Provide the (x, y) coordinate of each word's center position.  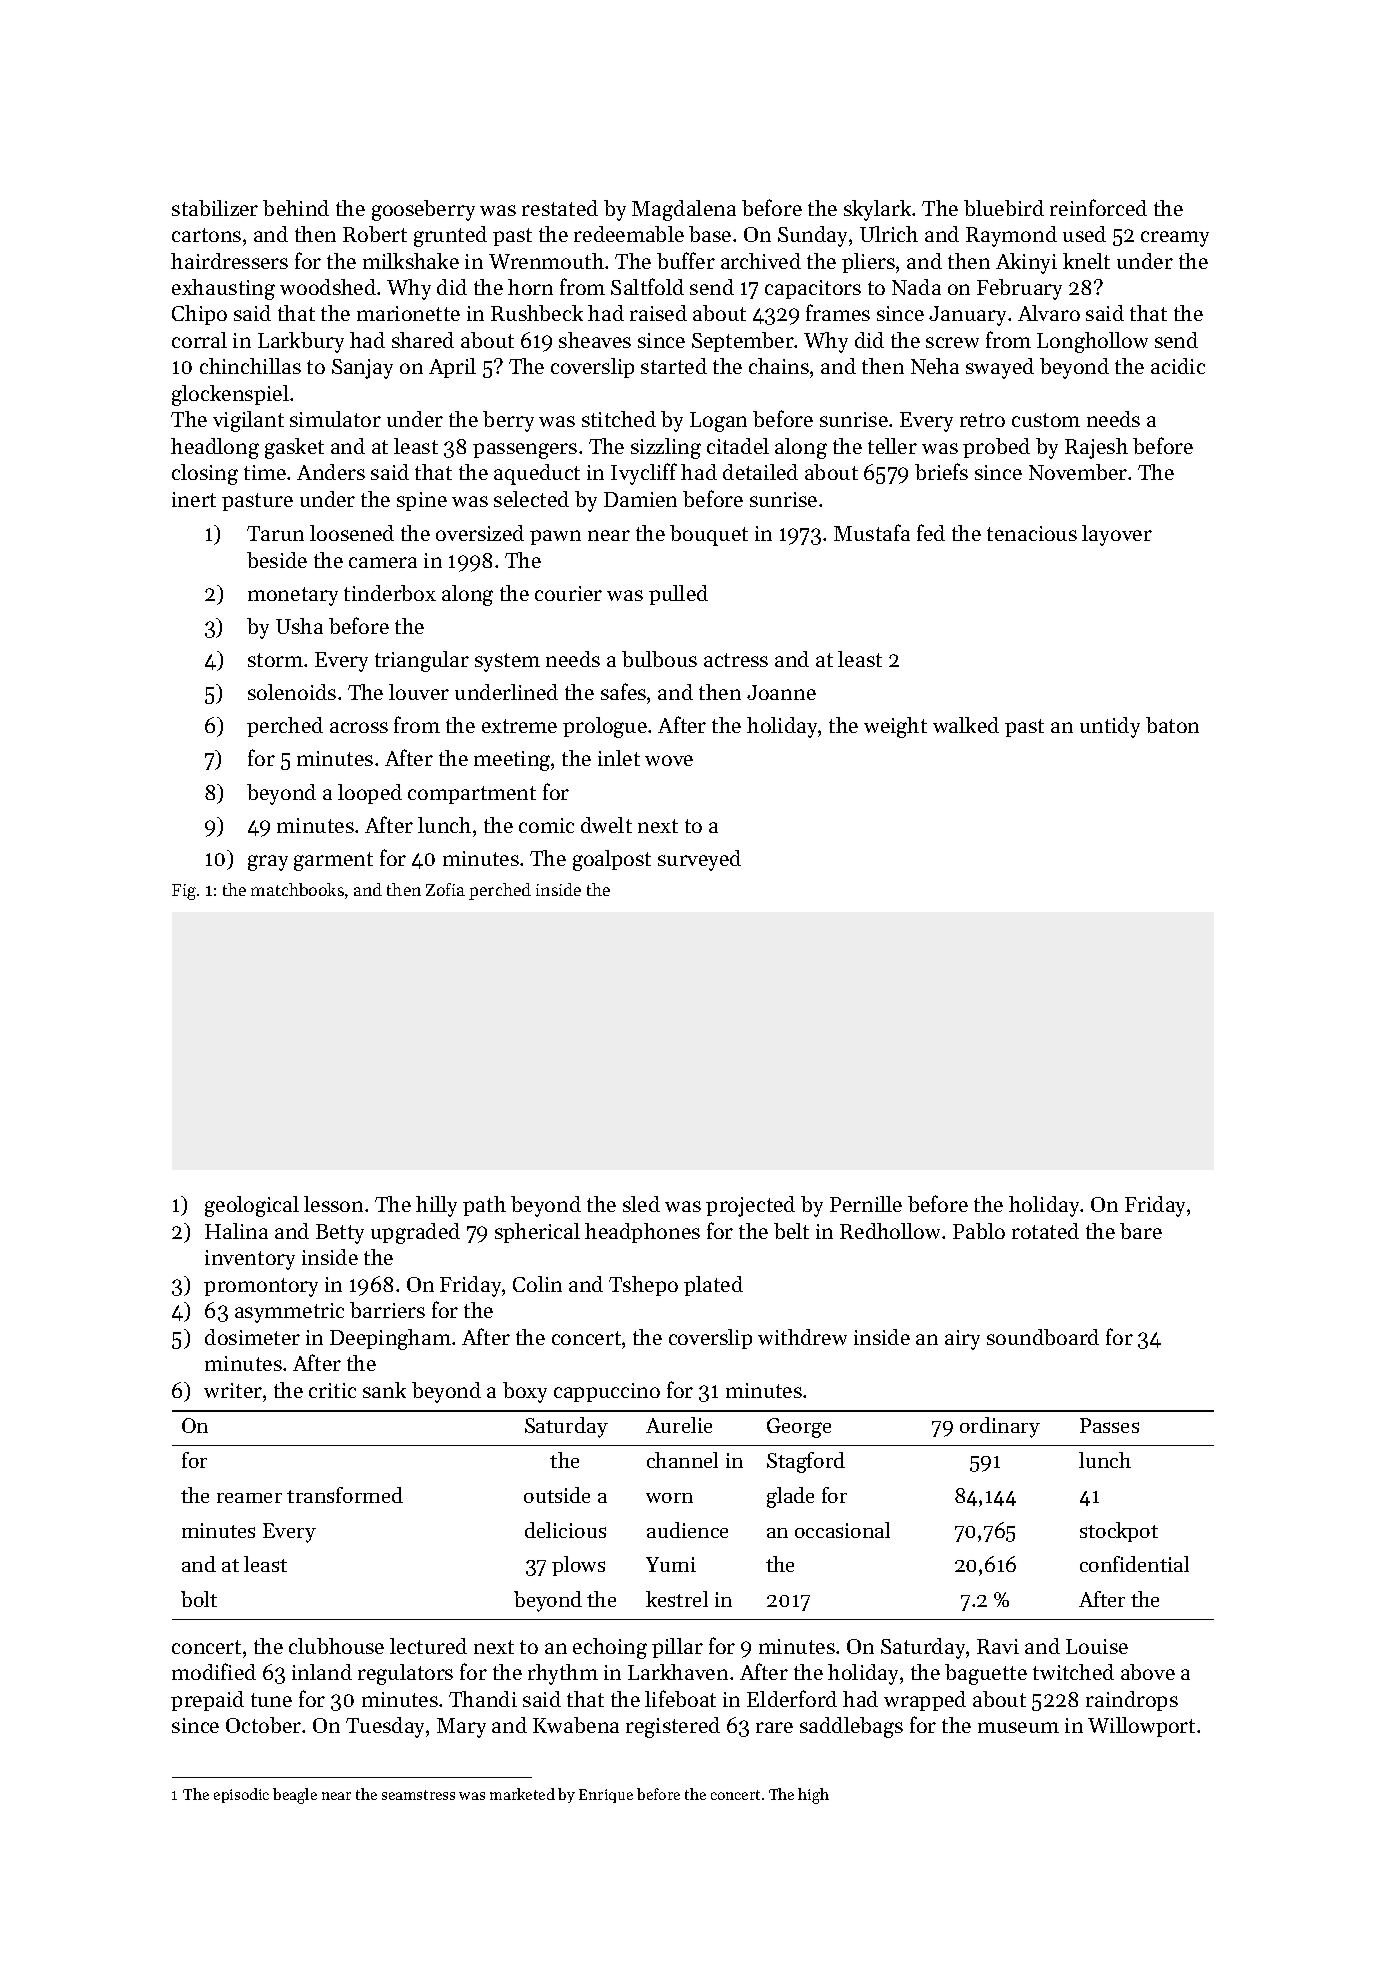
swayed (1000, 368)
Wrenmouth (546, 261)
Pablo (979, 1231)
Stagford (806, 1462)
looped (370, 794)
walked (966, 725)
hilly (436, 1206)
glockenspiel (230, 395)
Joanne (781, 692)
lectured (428, 1646)
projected (750, 1206)
